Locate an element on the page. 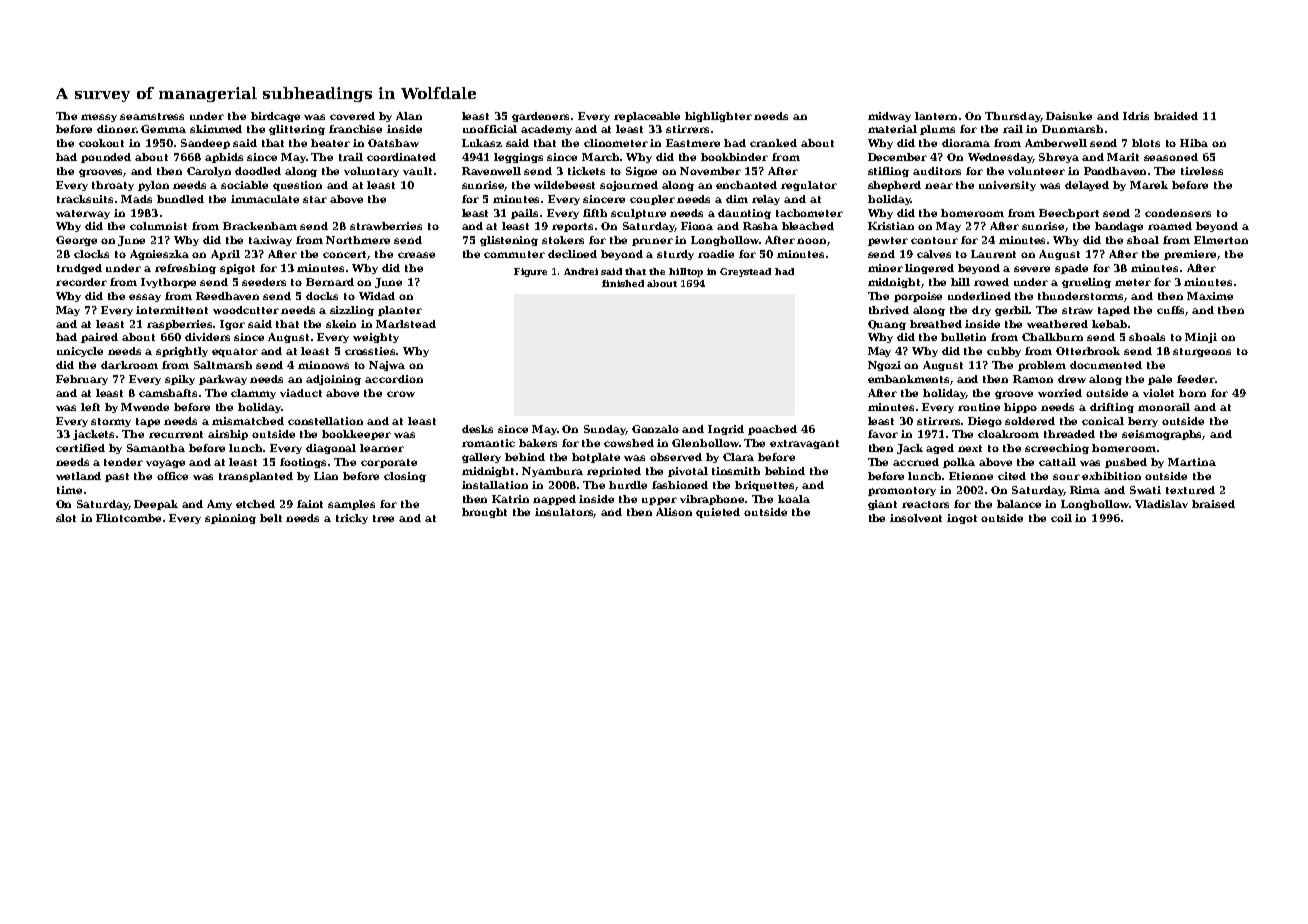  bakers is located at coordinates (538, 443).
